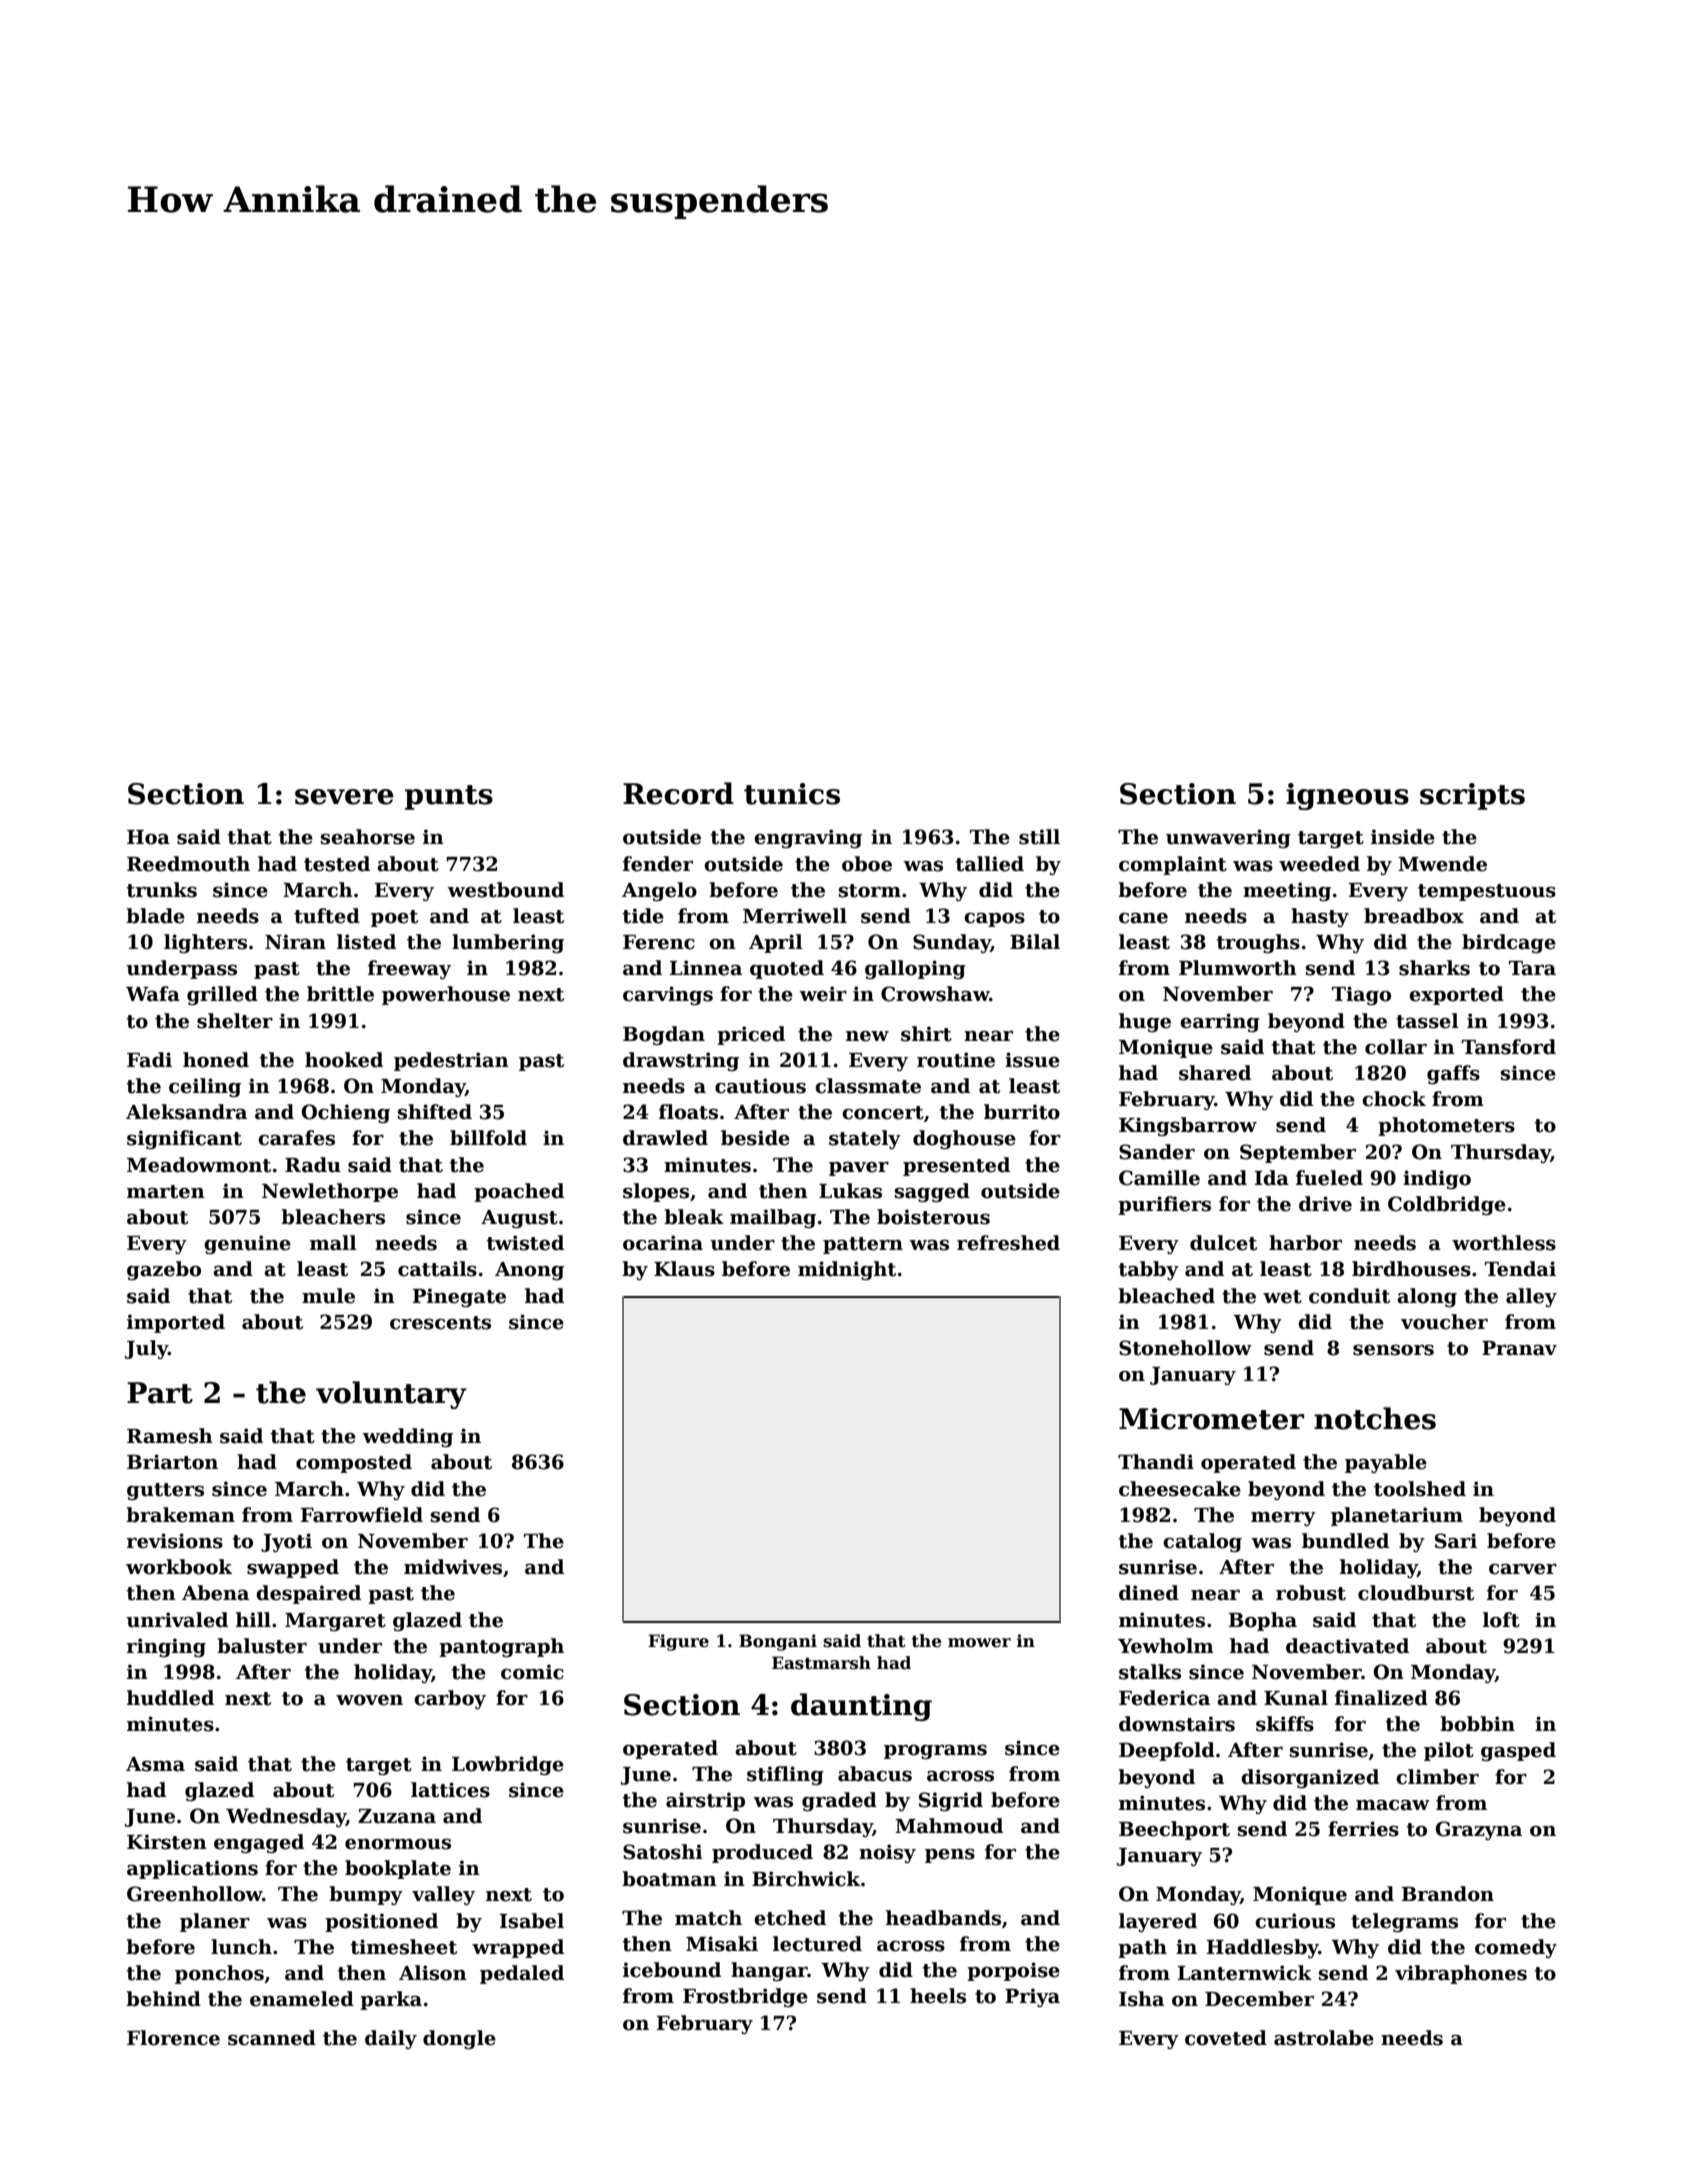 The image size is (1683, 2178). I want to click on Wednesday, so click(286, 1817).
